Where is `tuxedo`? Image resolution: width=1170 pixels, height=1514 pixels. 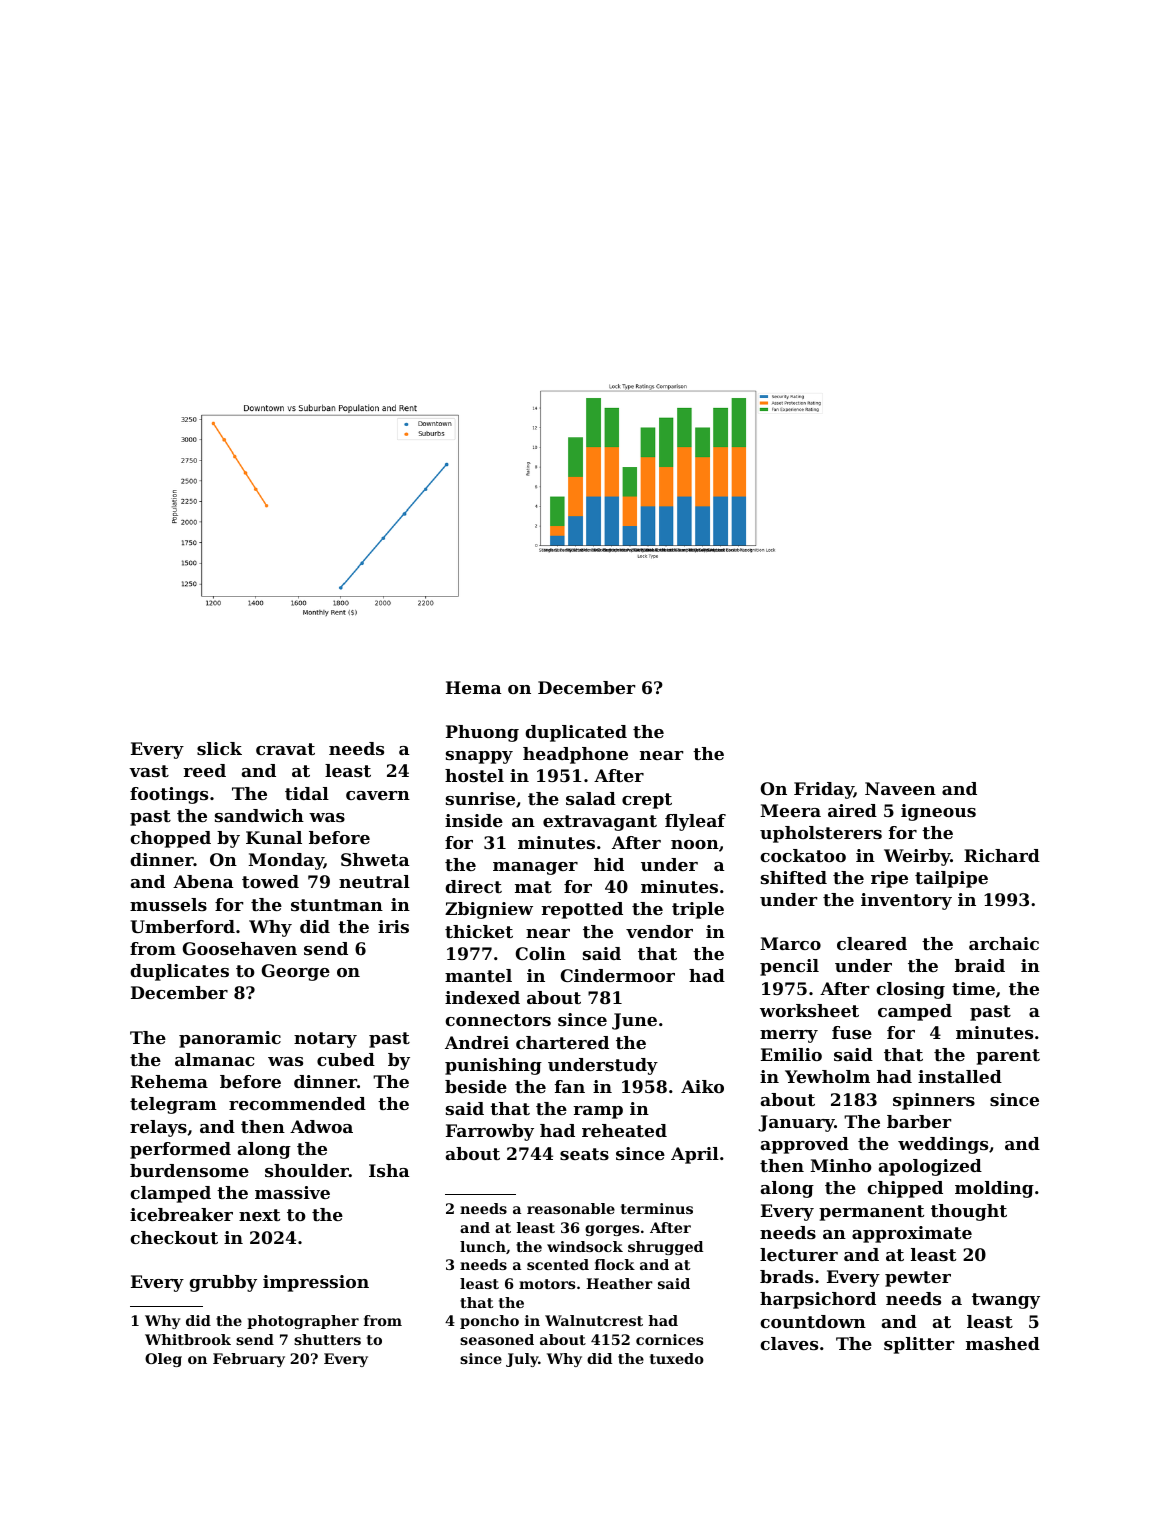
tuxedo is located at coordinates (677, 1358).
